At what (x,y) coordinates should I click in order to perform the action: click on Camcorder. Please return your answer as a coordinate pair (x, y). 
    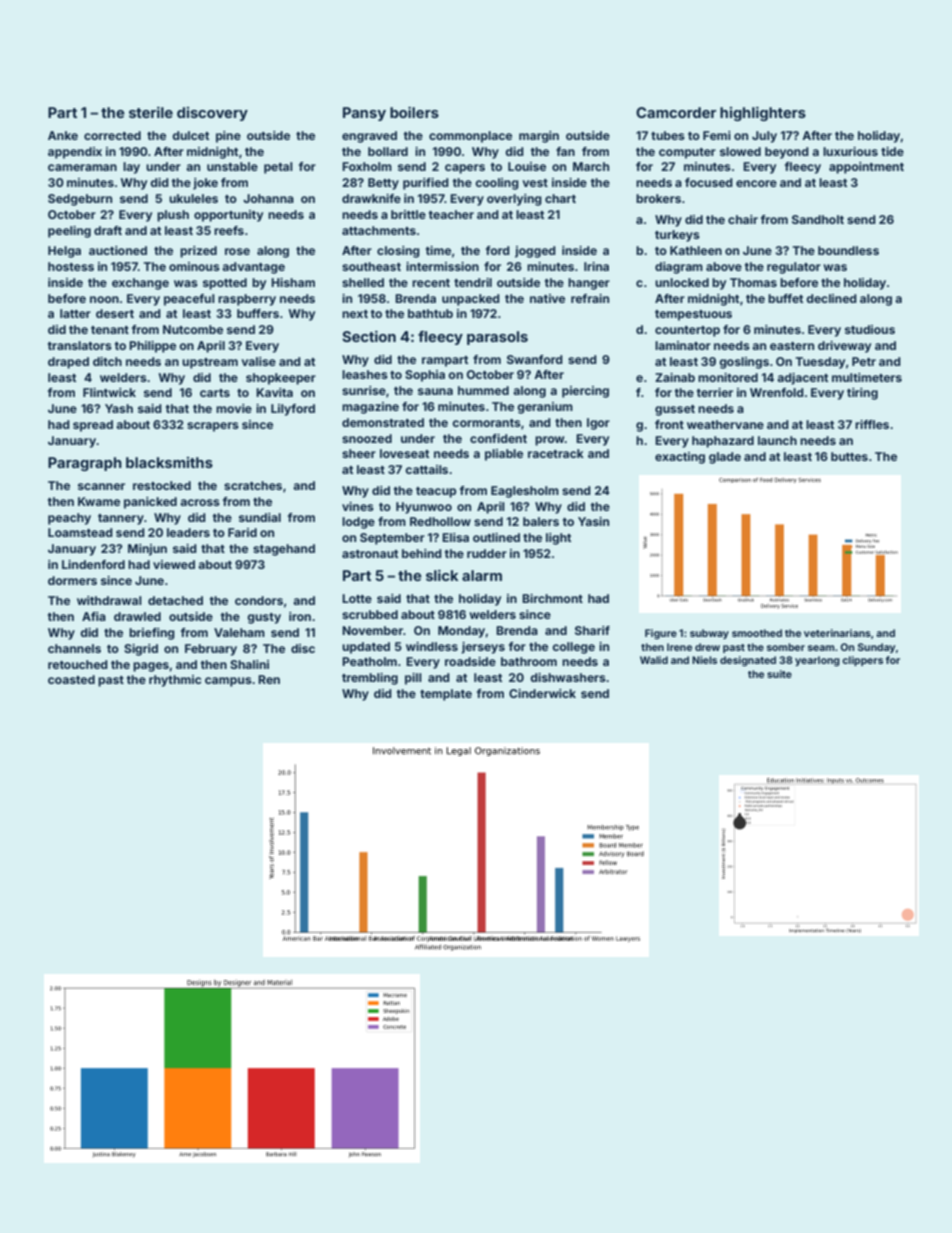
    Looking at the image, I should click on (676, 112).
